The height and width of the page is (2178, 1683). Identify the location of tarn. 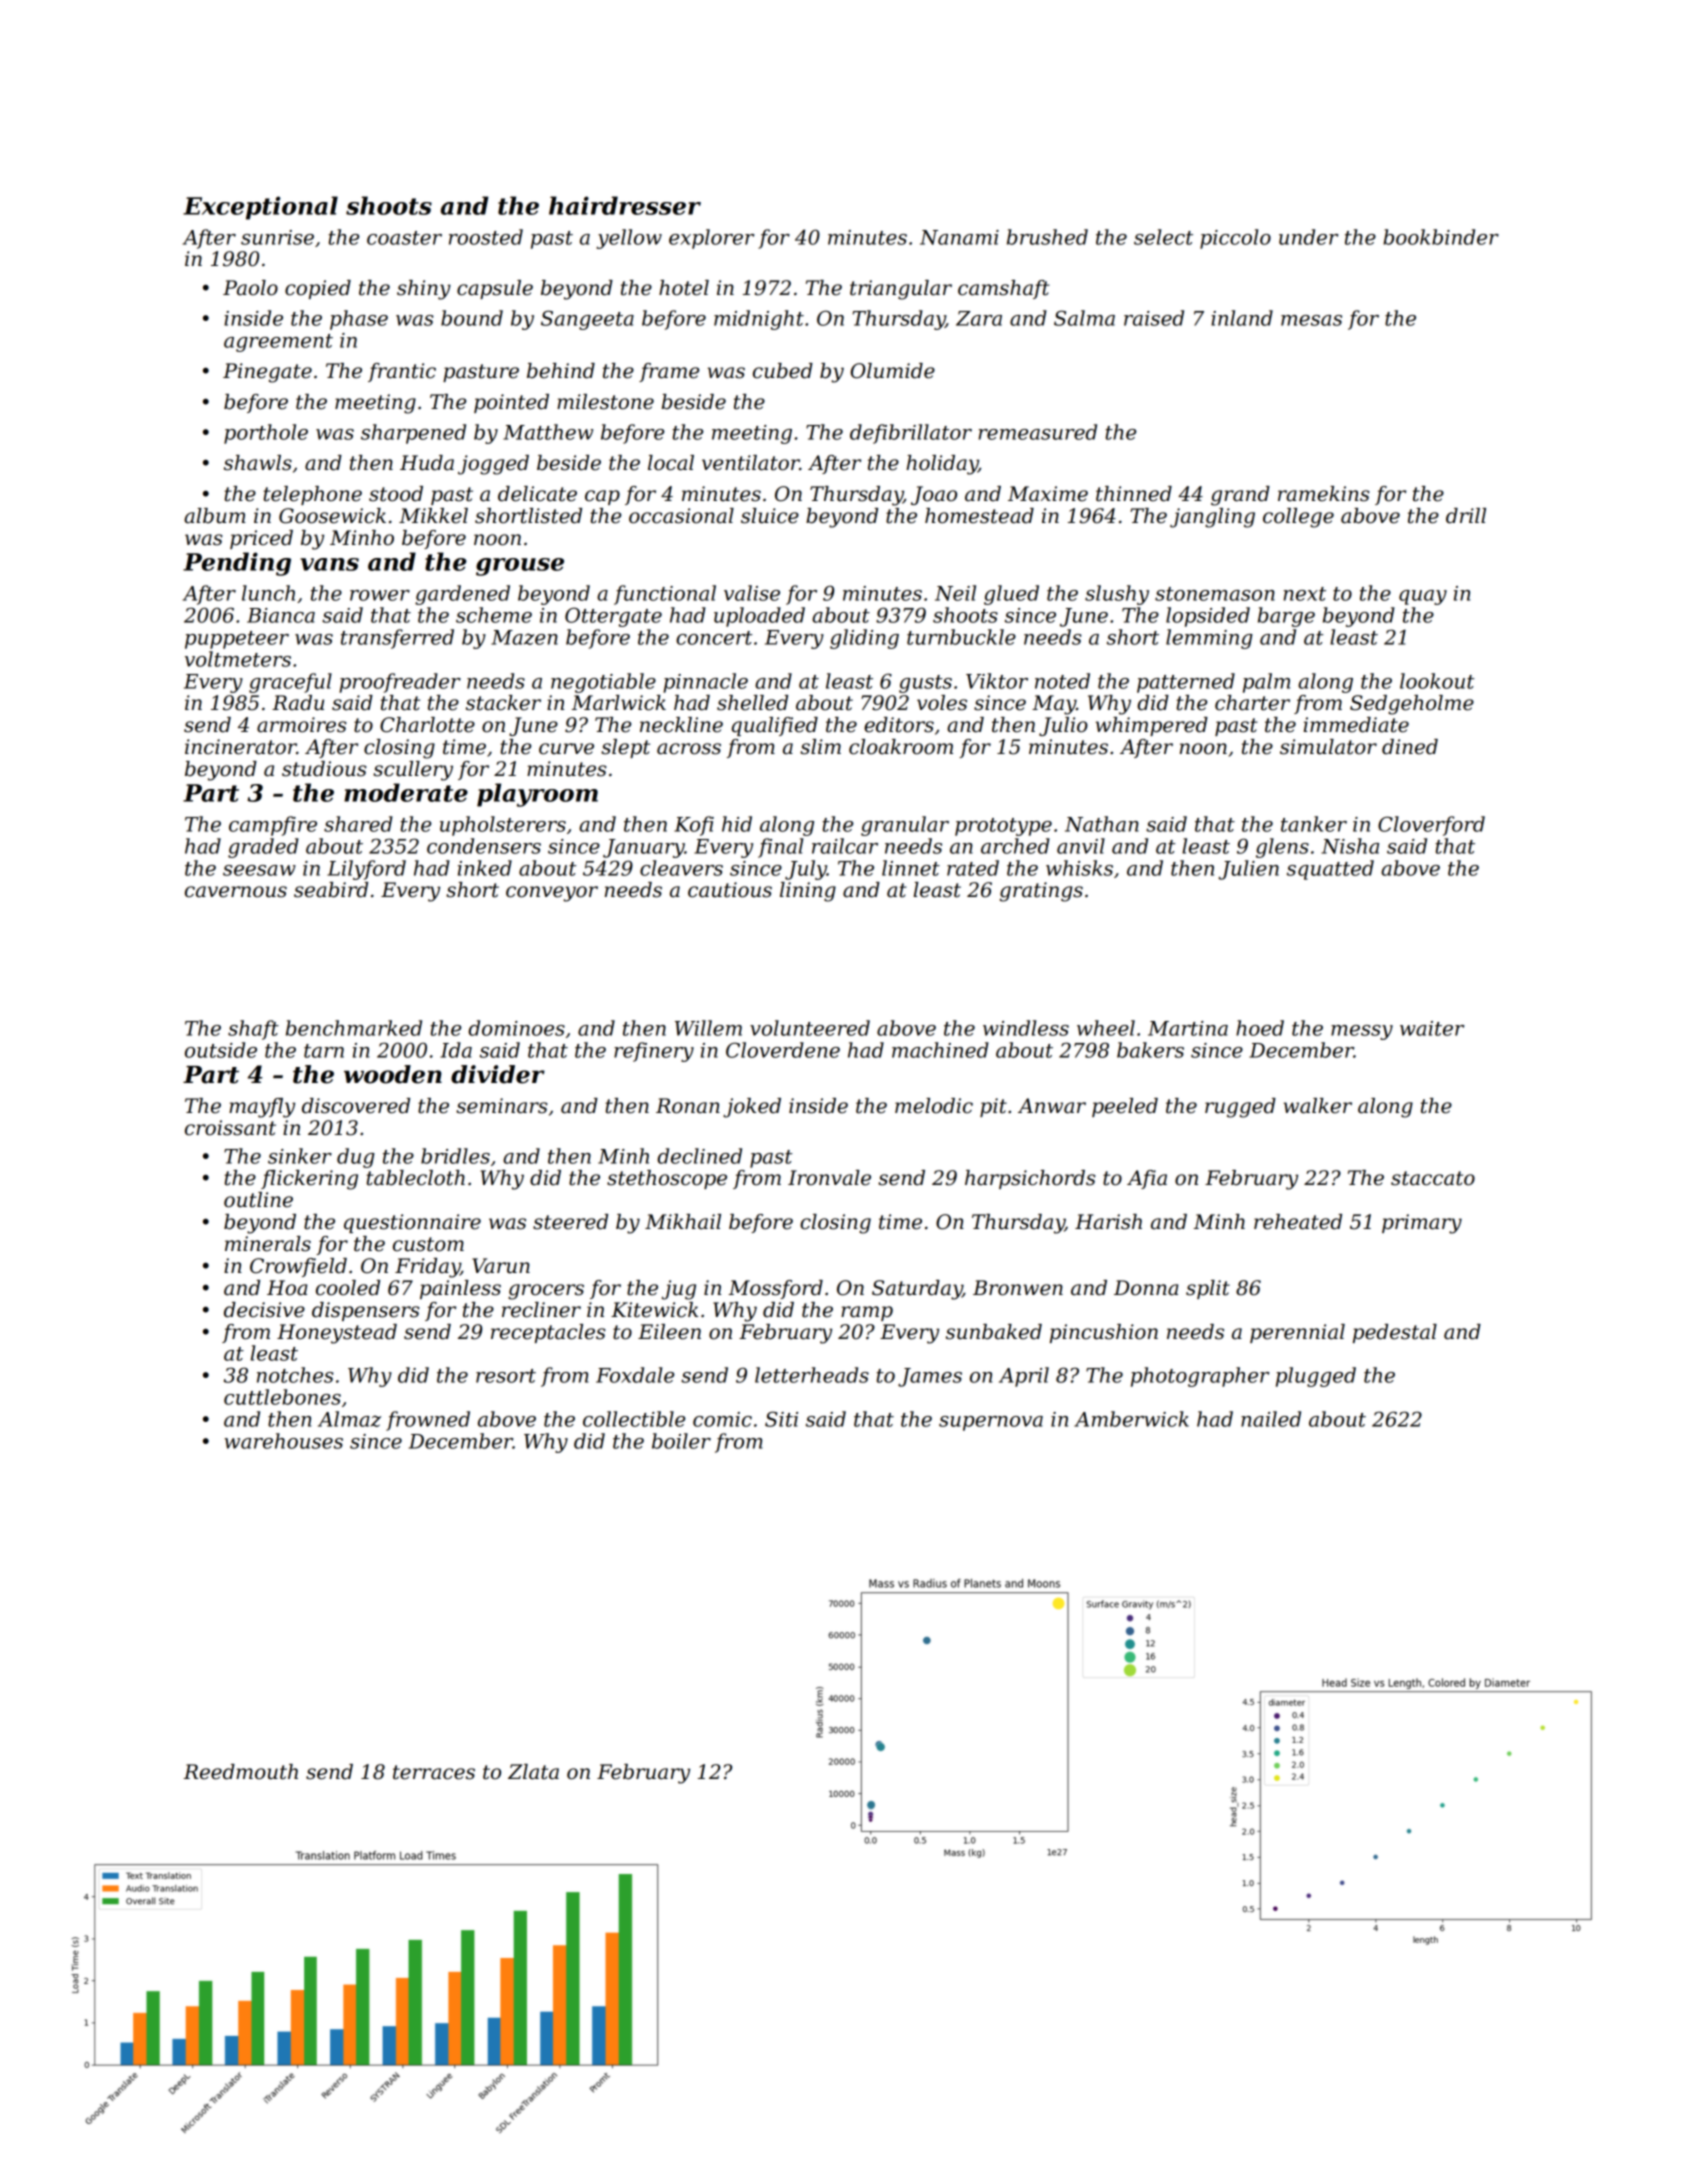
(324, 1051).
